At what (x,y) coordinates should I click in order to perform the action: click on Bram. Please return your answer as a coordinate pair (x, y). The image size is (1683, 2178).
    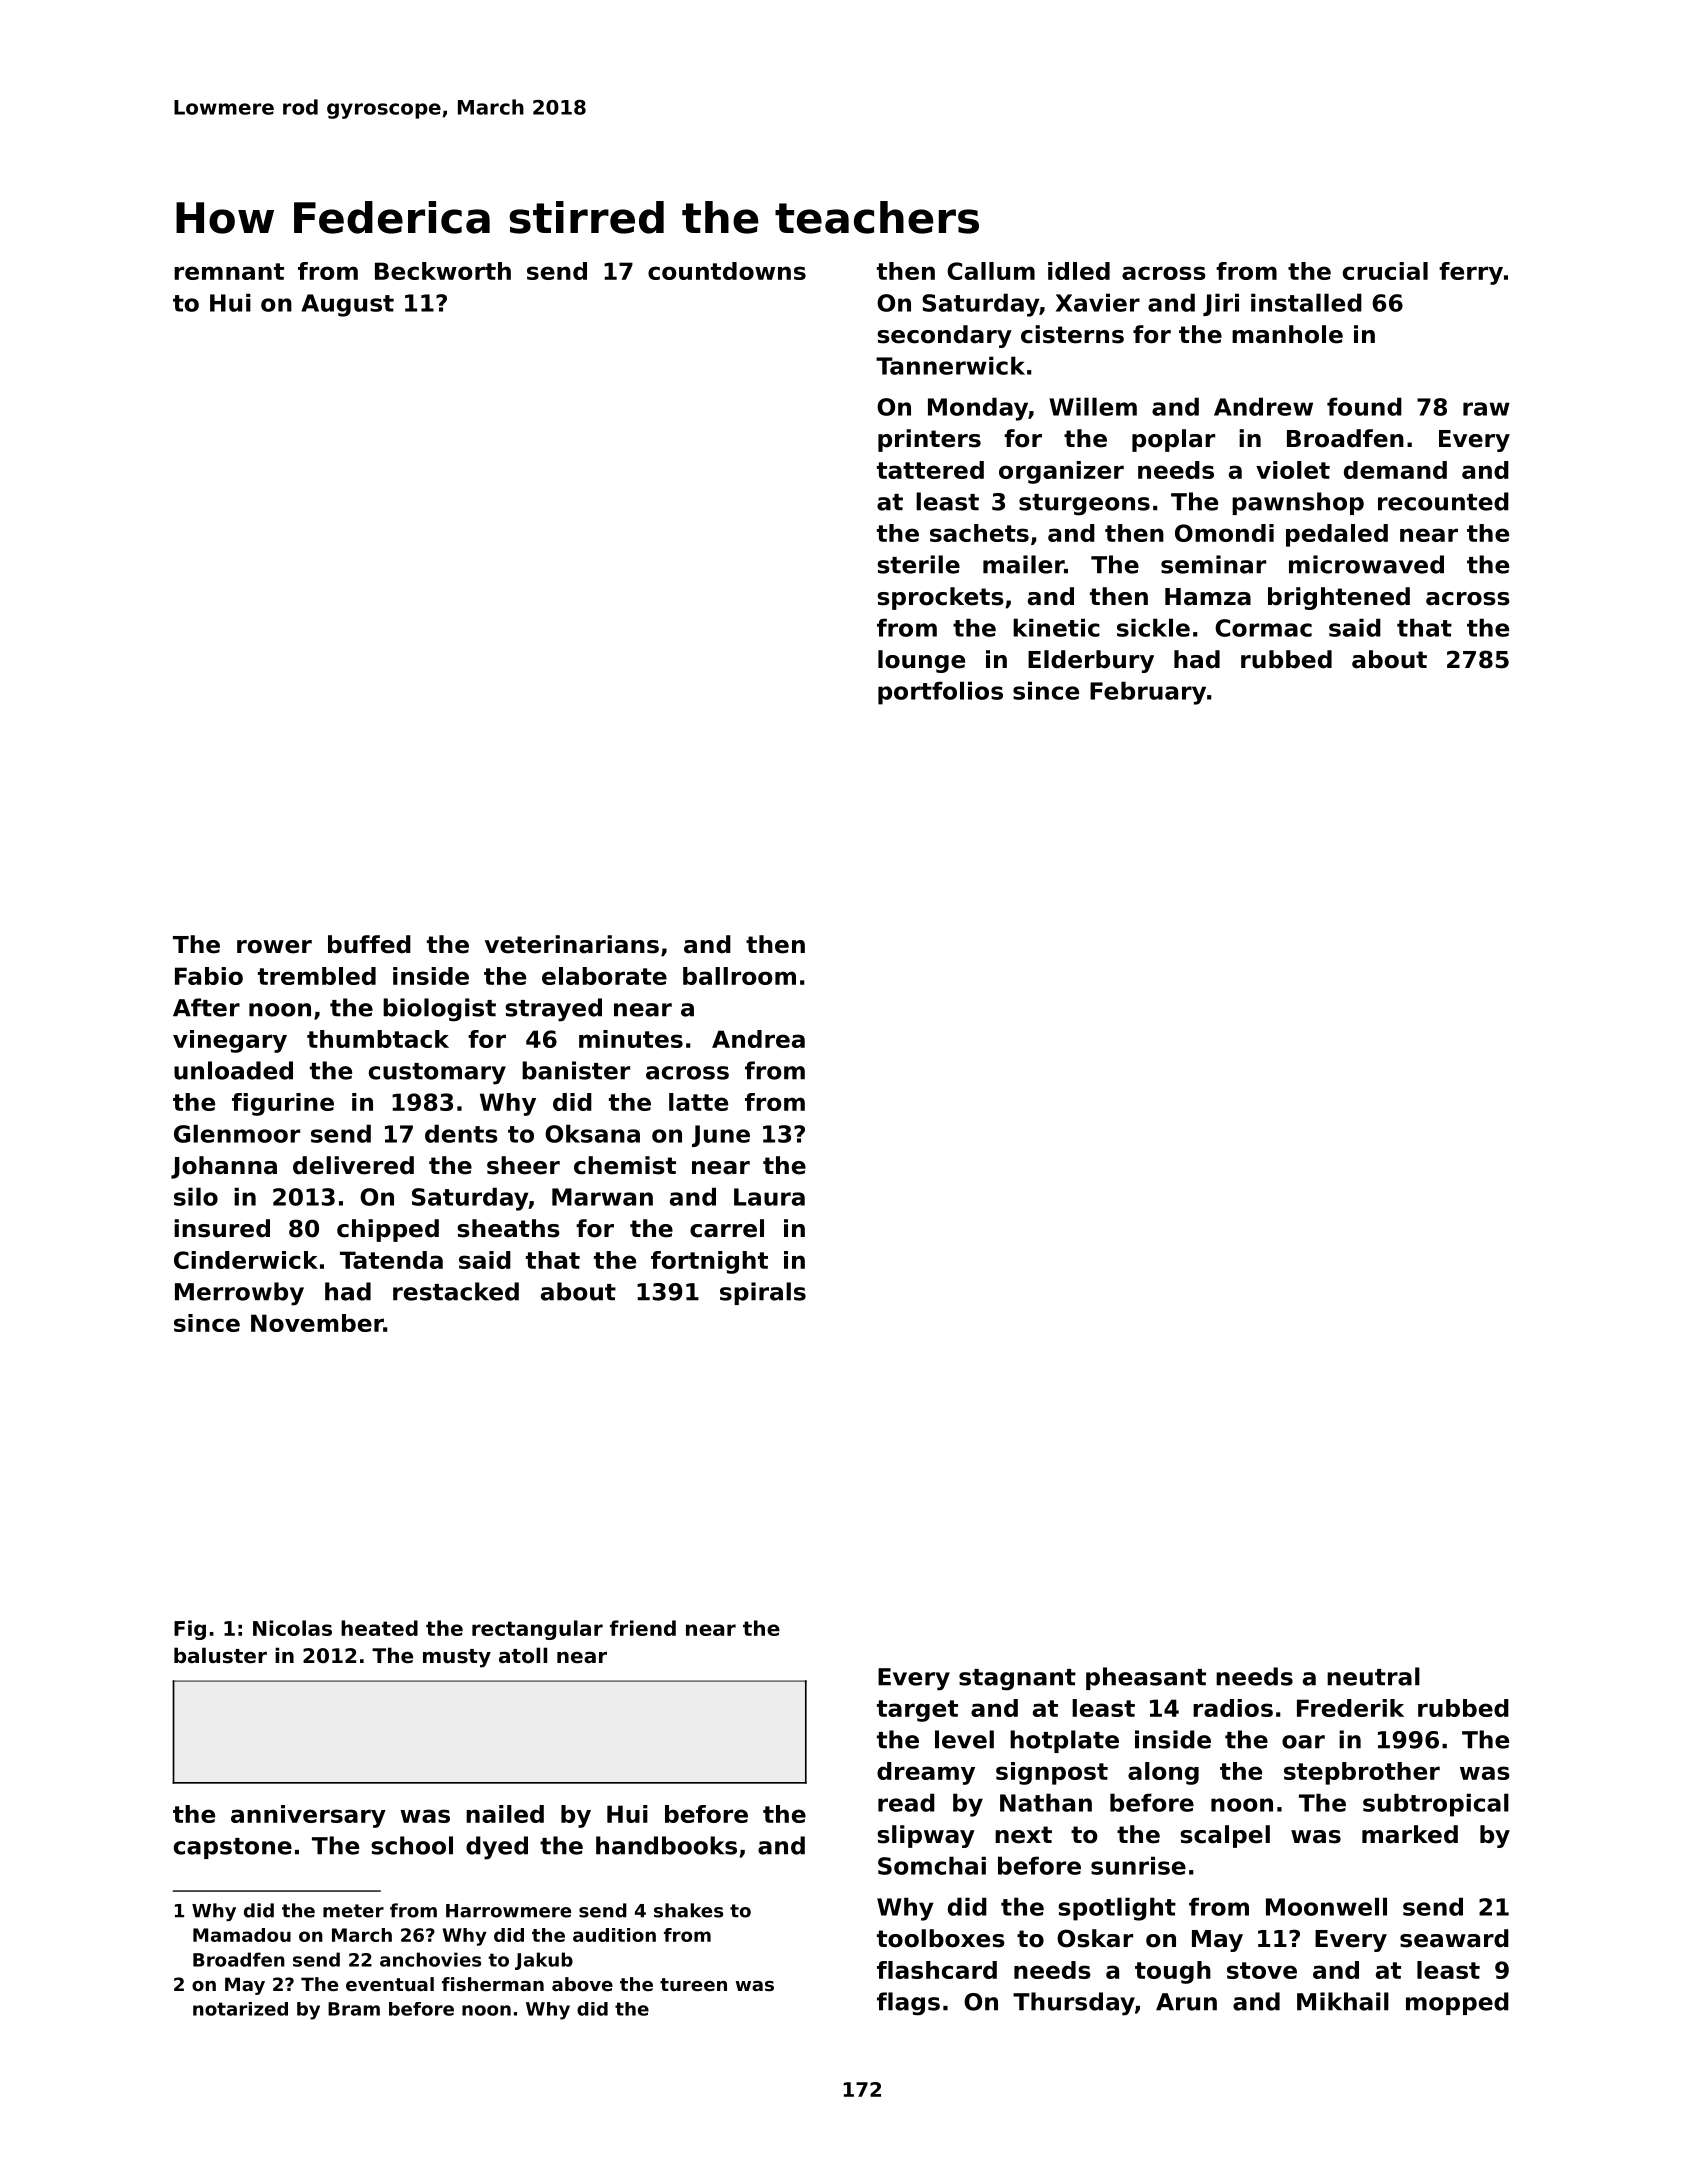
    Looking at the image, I should click on (354, 2009).
